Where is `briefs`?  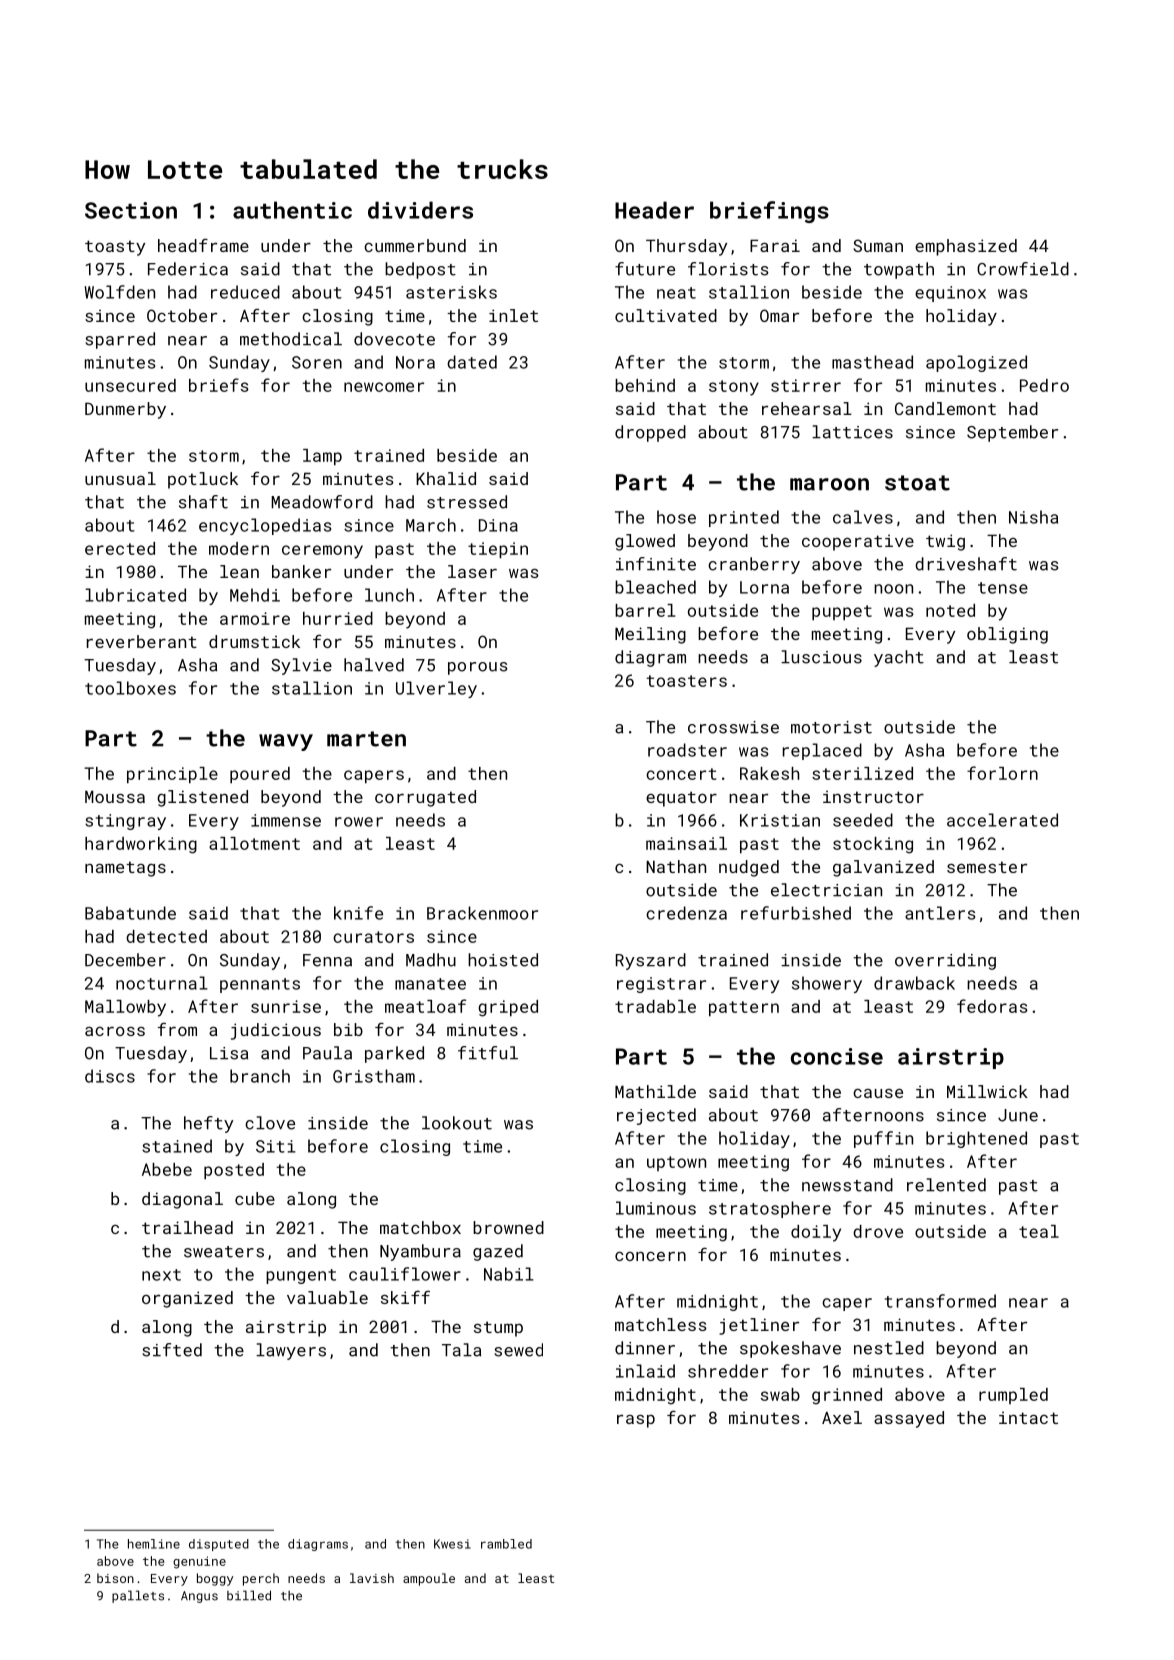
briefs is located at coordinates (219, 385).
